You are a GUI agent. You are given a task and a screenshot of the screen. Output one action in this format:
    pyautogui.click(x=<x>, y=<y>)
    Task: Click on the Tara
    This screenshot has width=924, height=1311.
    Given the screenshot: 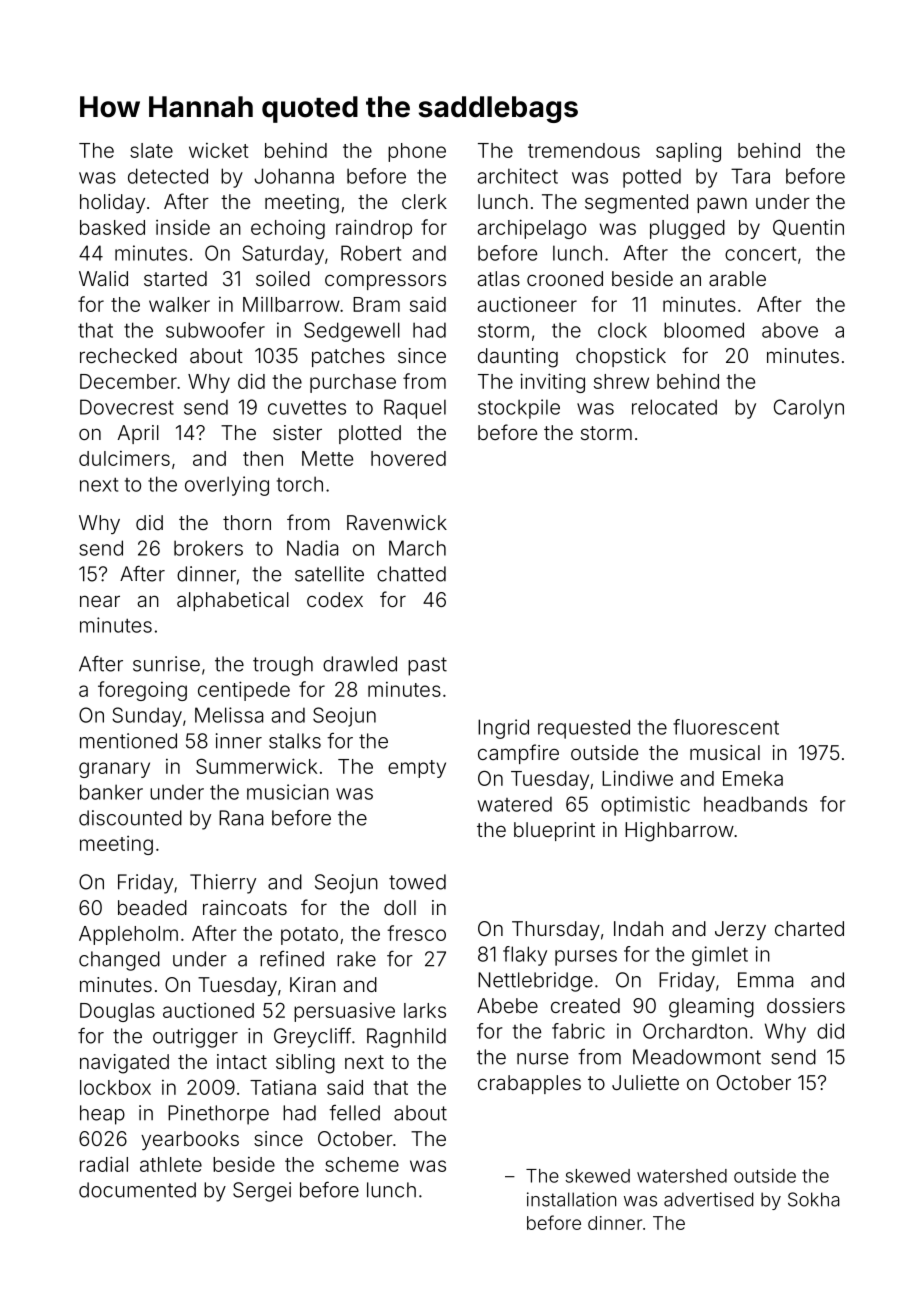 What is the action you would take?
    pyautogui.click(x=750, y=176)
